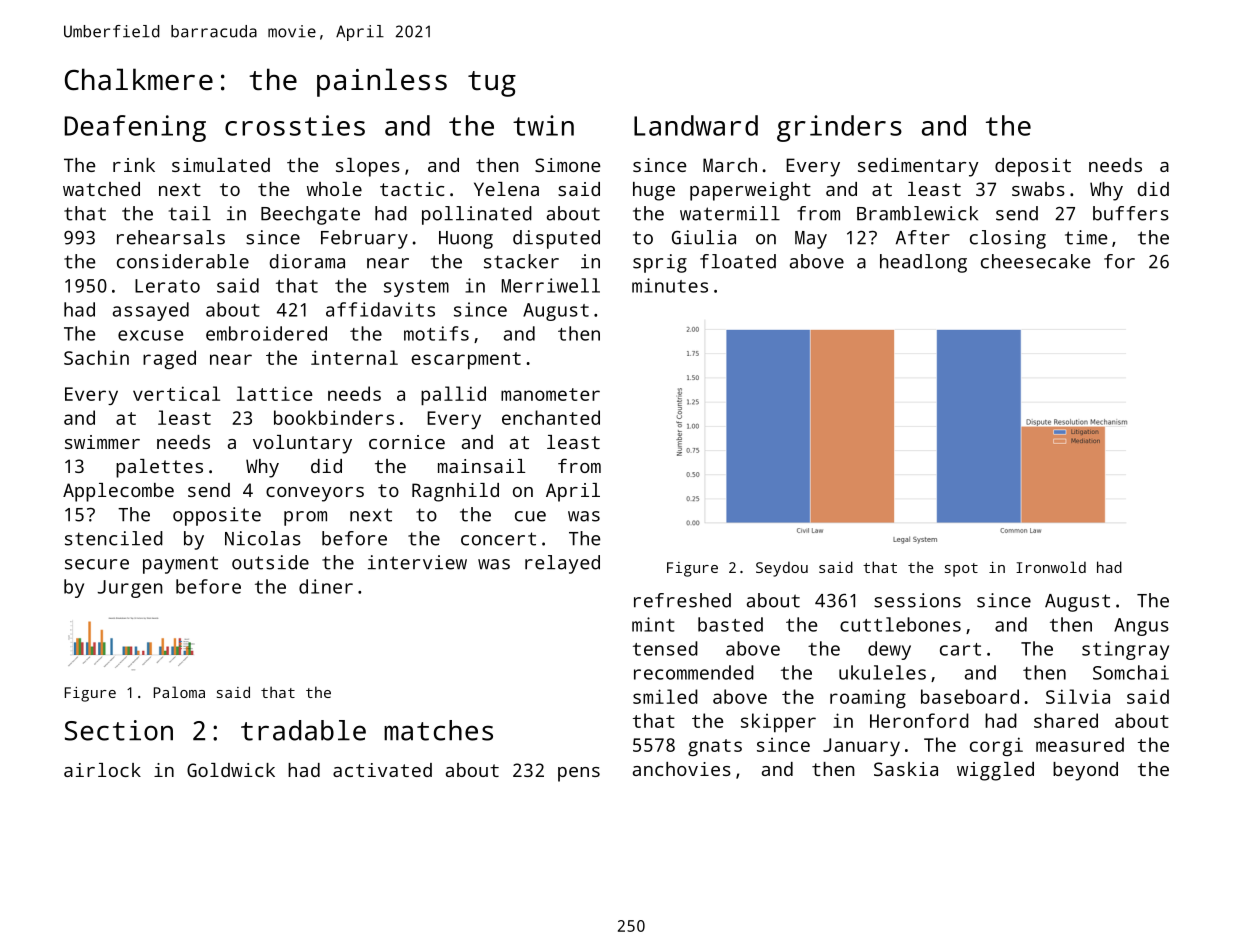 The width and height of the document is (1233, 952). What do you see at coordinates (923, 237) in the document?
I see `After` at bounding box center [923, 237].
